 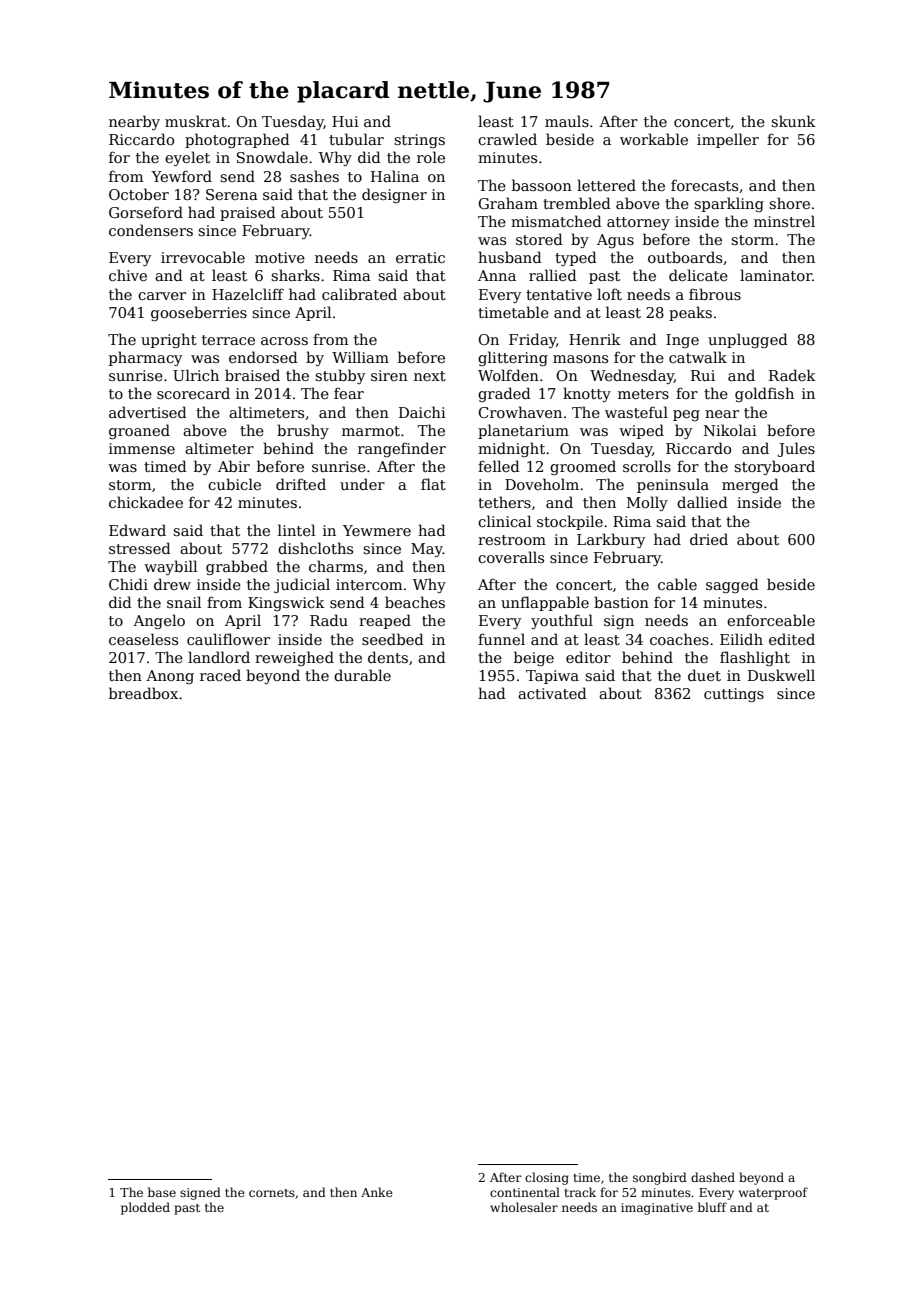 I want to click on activated, so click(x=552, y=693).
